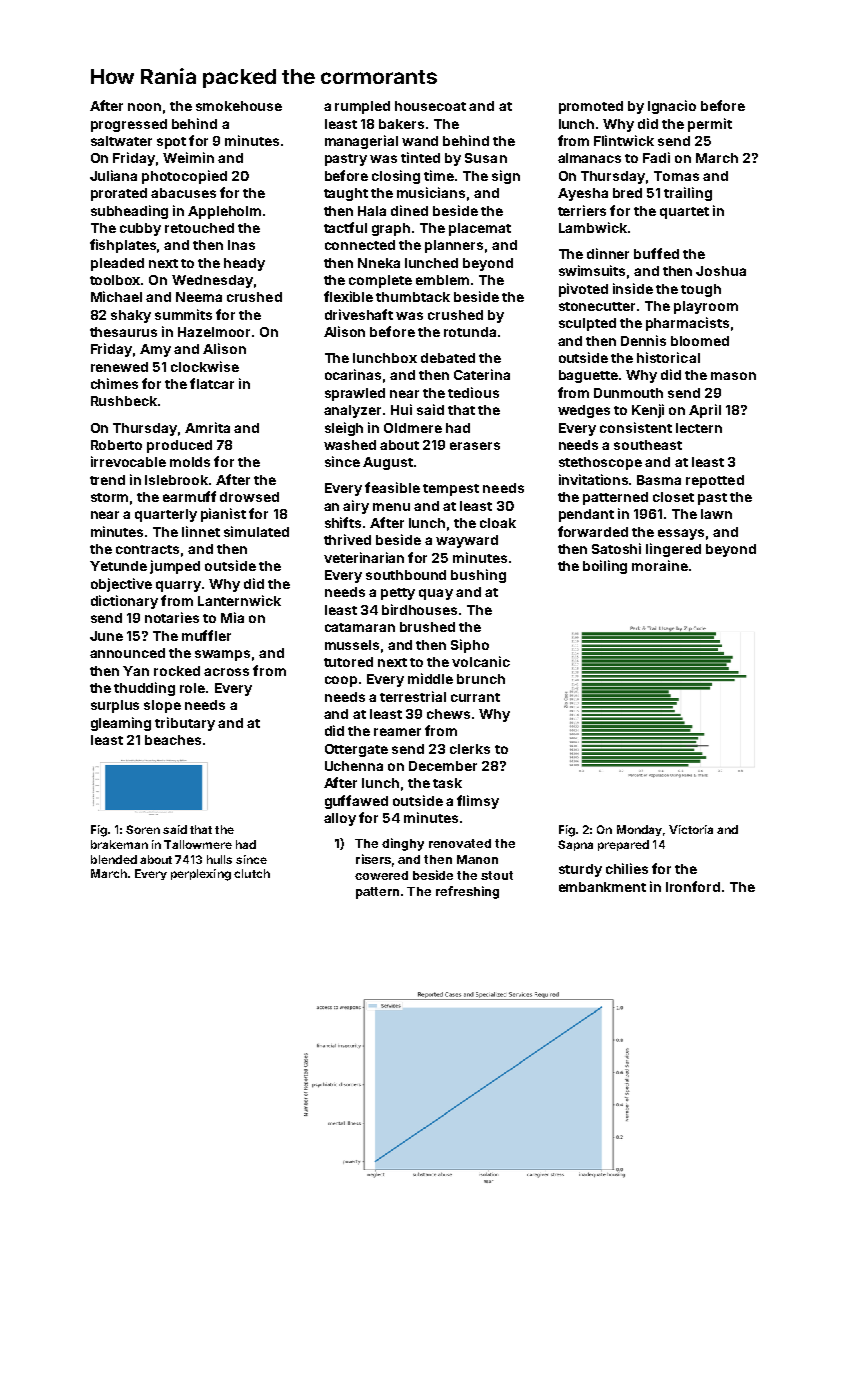  Describe the element at coordinates (113, 175) in the page. I see `Juliana` at that location.
